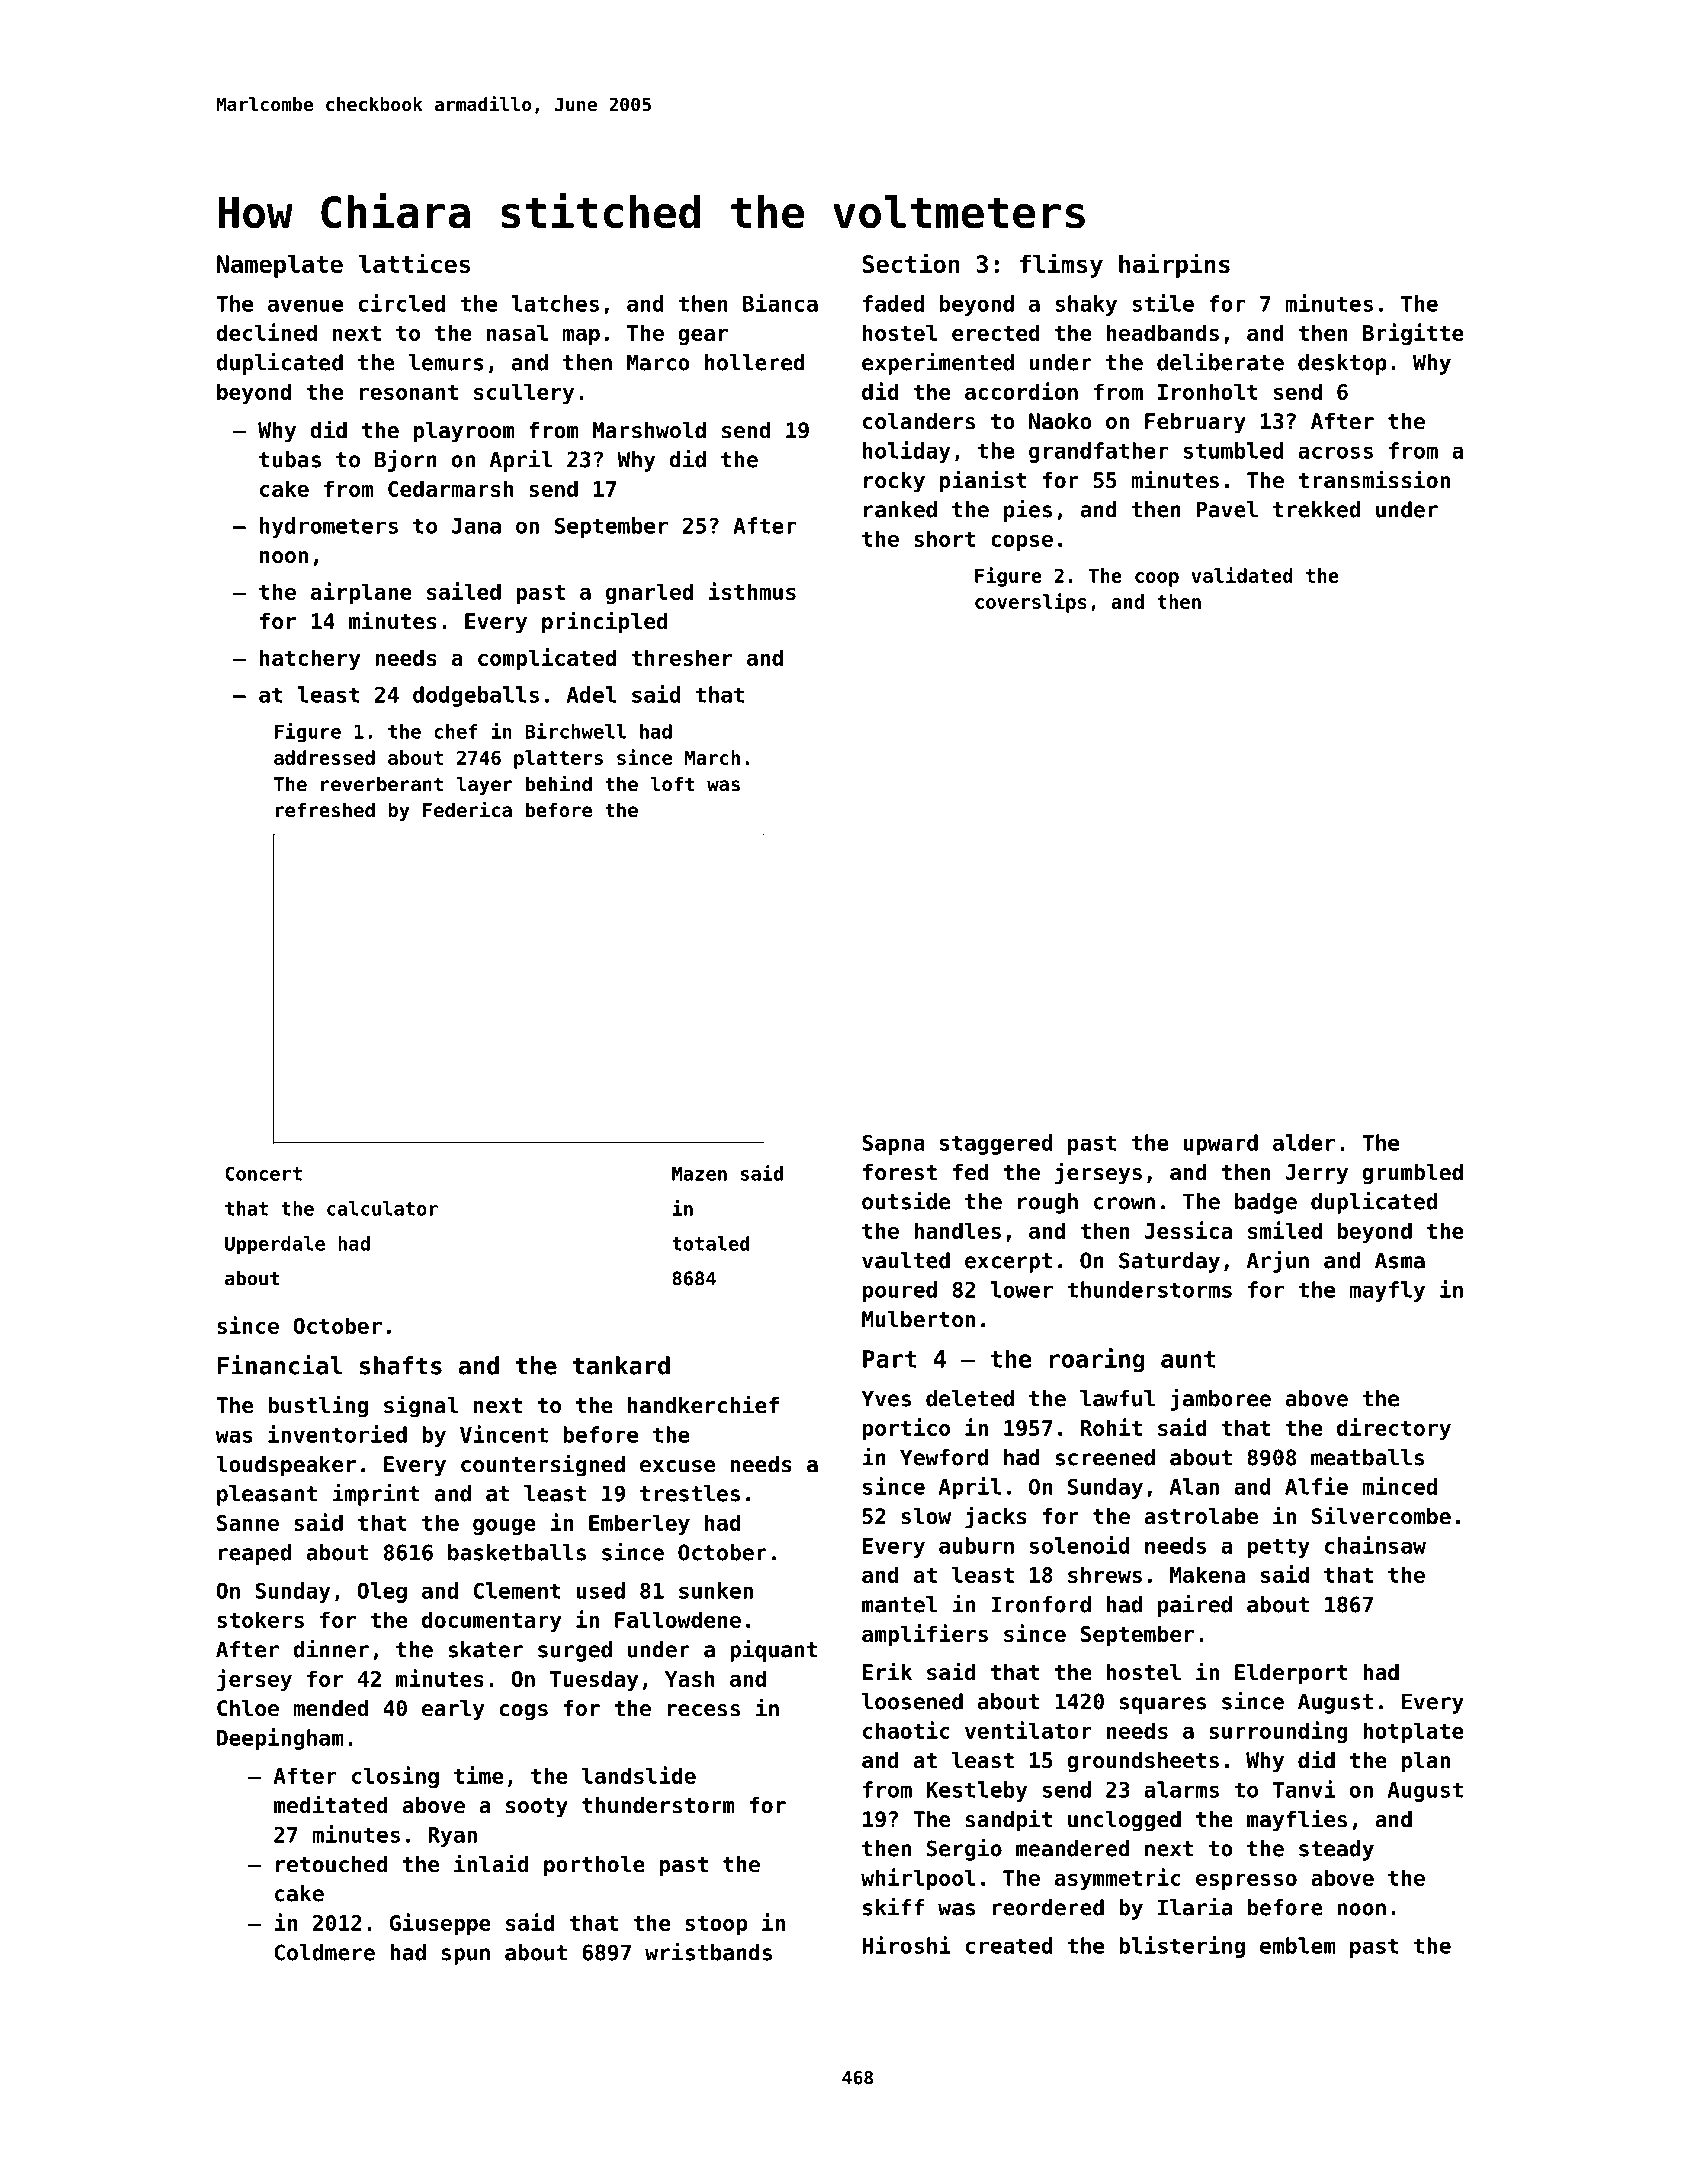  I want to click on smiled, so click(1285, 1230).
